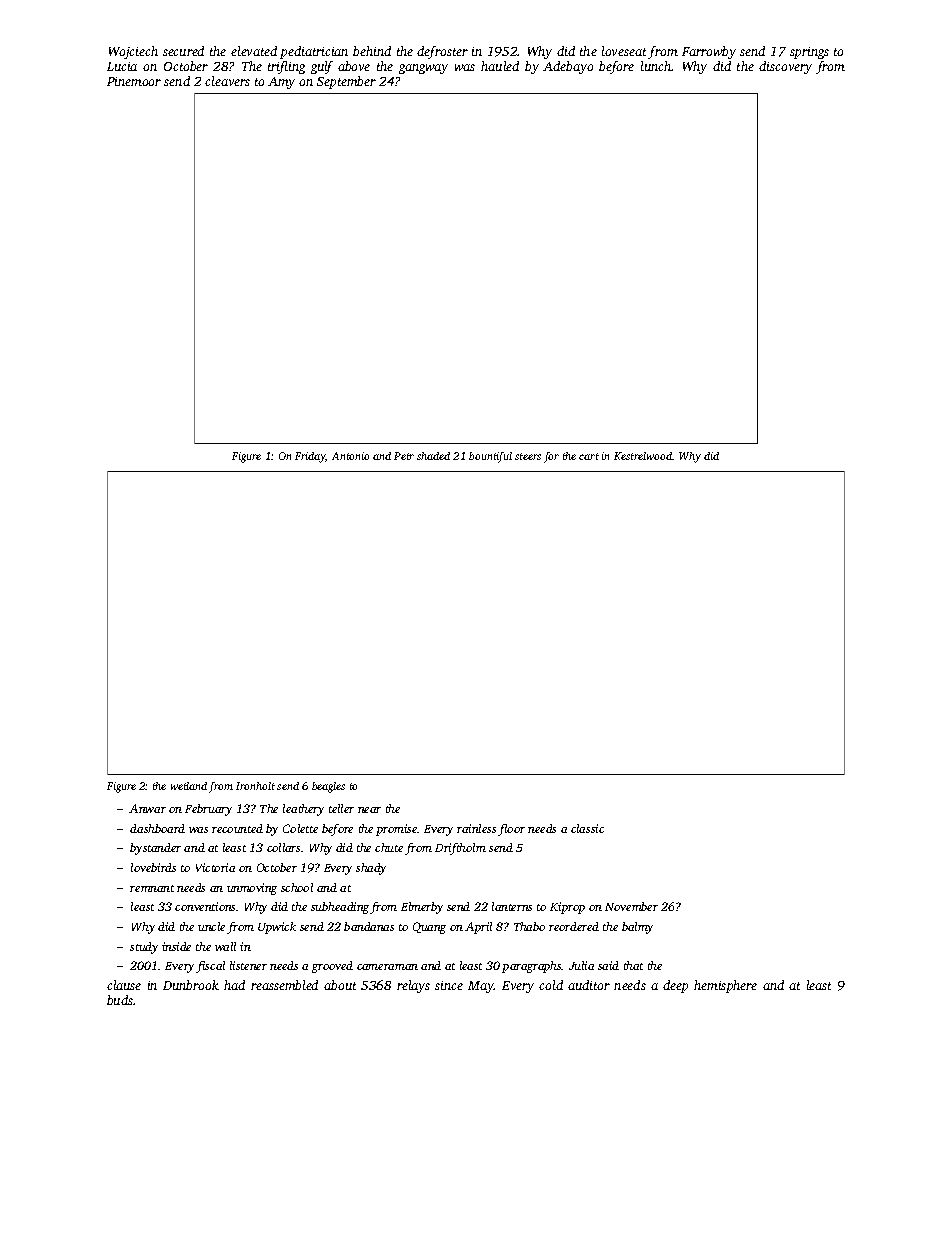 This screenshot has height=1233, width=952. Describe the element at coordinates (310, 457) in the screenshot. I see `Friday` at that location.
